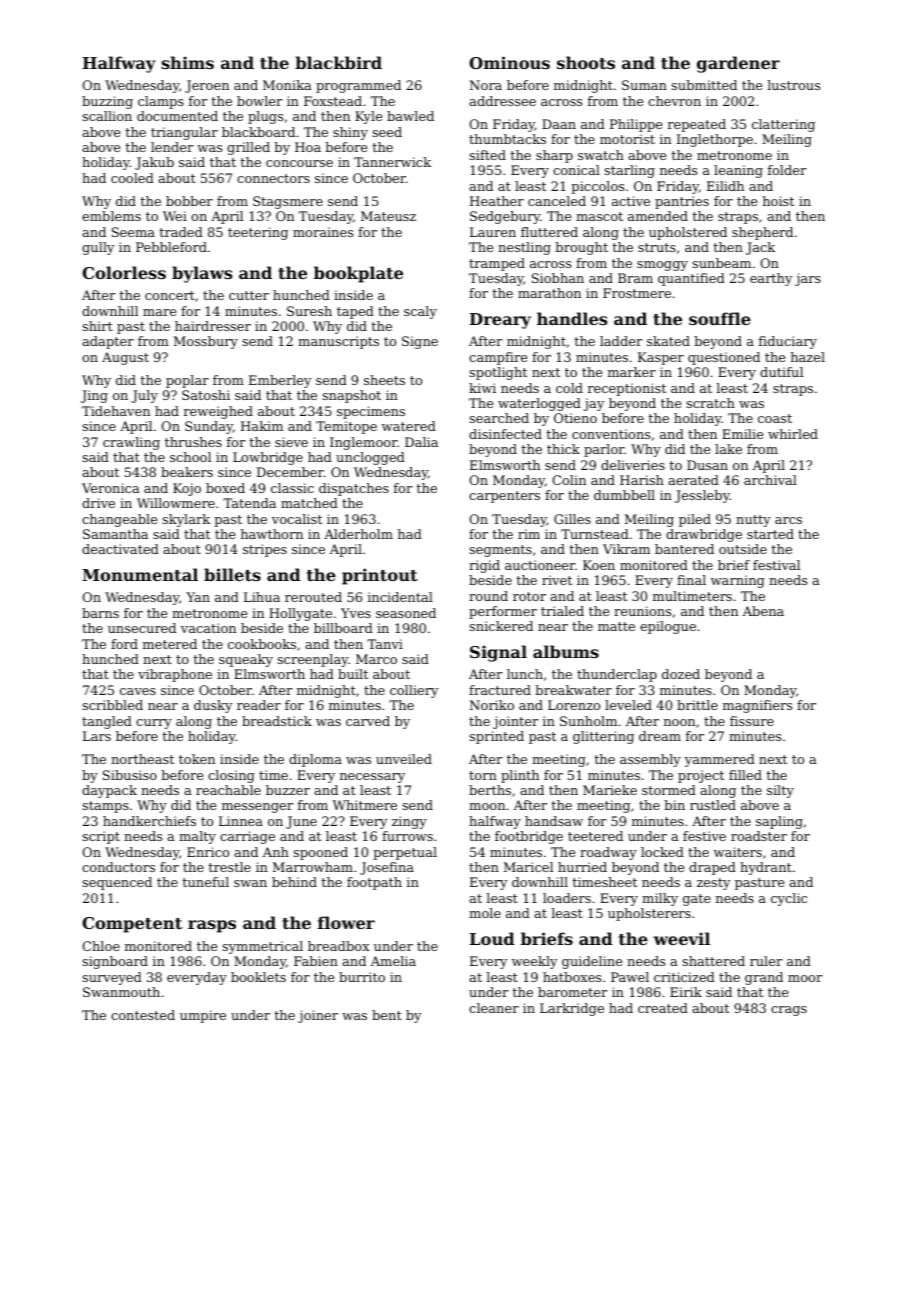  What do you see at coordinates (287, 85) in the screenshot?
I see `Monika` at bounding box center [287, 85].
